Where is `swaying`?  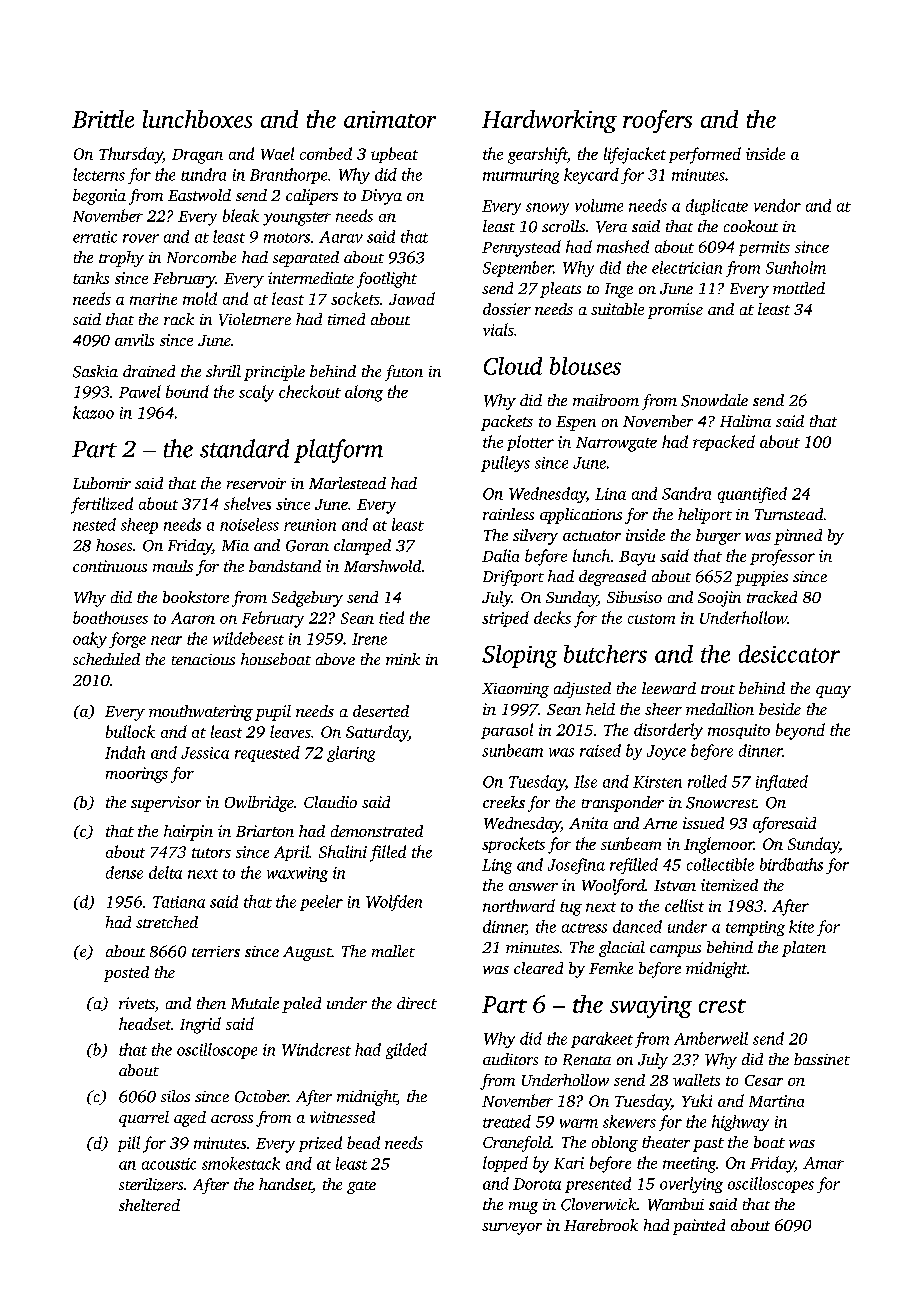 swaying is located at coordinates (651, 1007).
